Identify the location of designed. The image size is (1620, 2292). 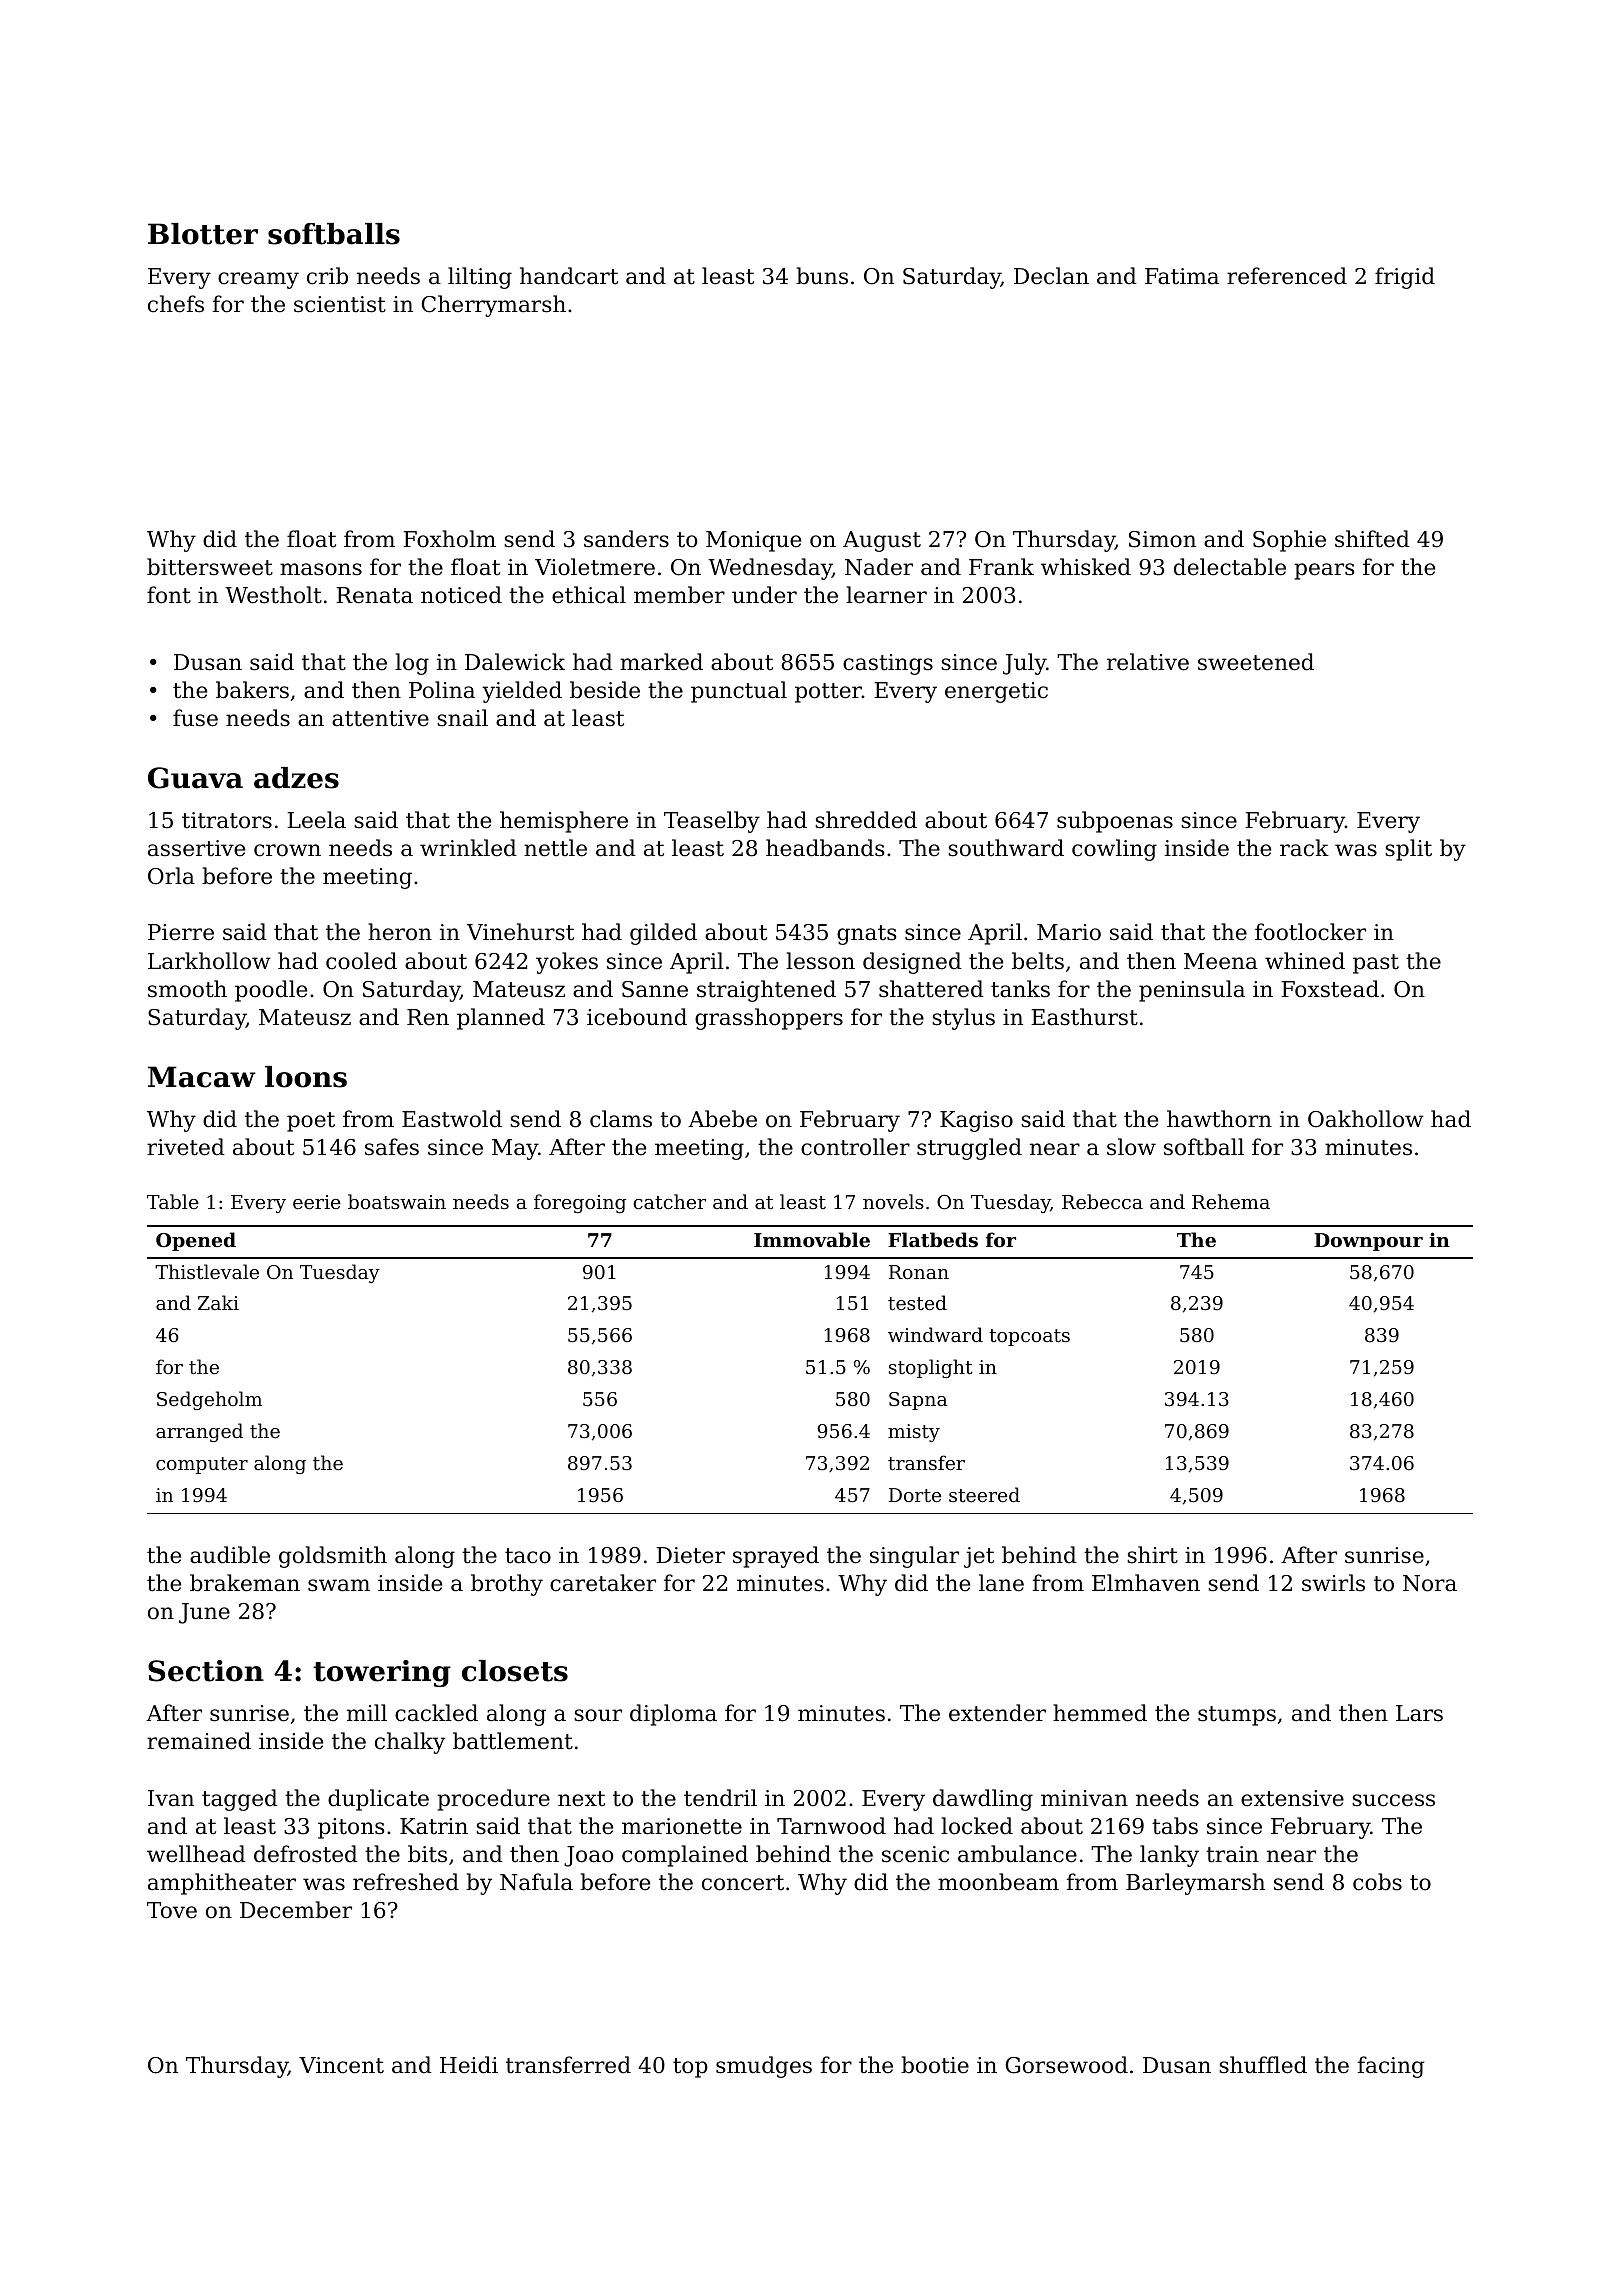
(912, 963).
